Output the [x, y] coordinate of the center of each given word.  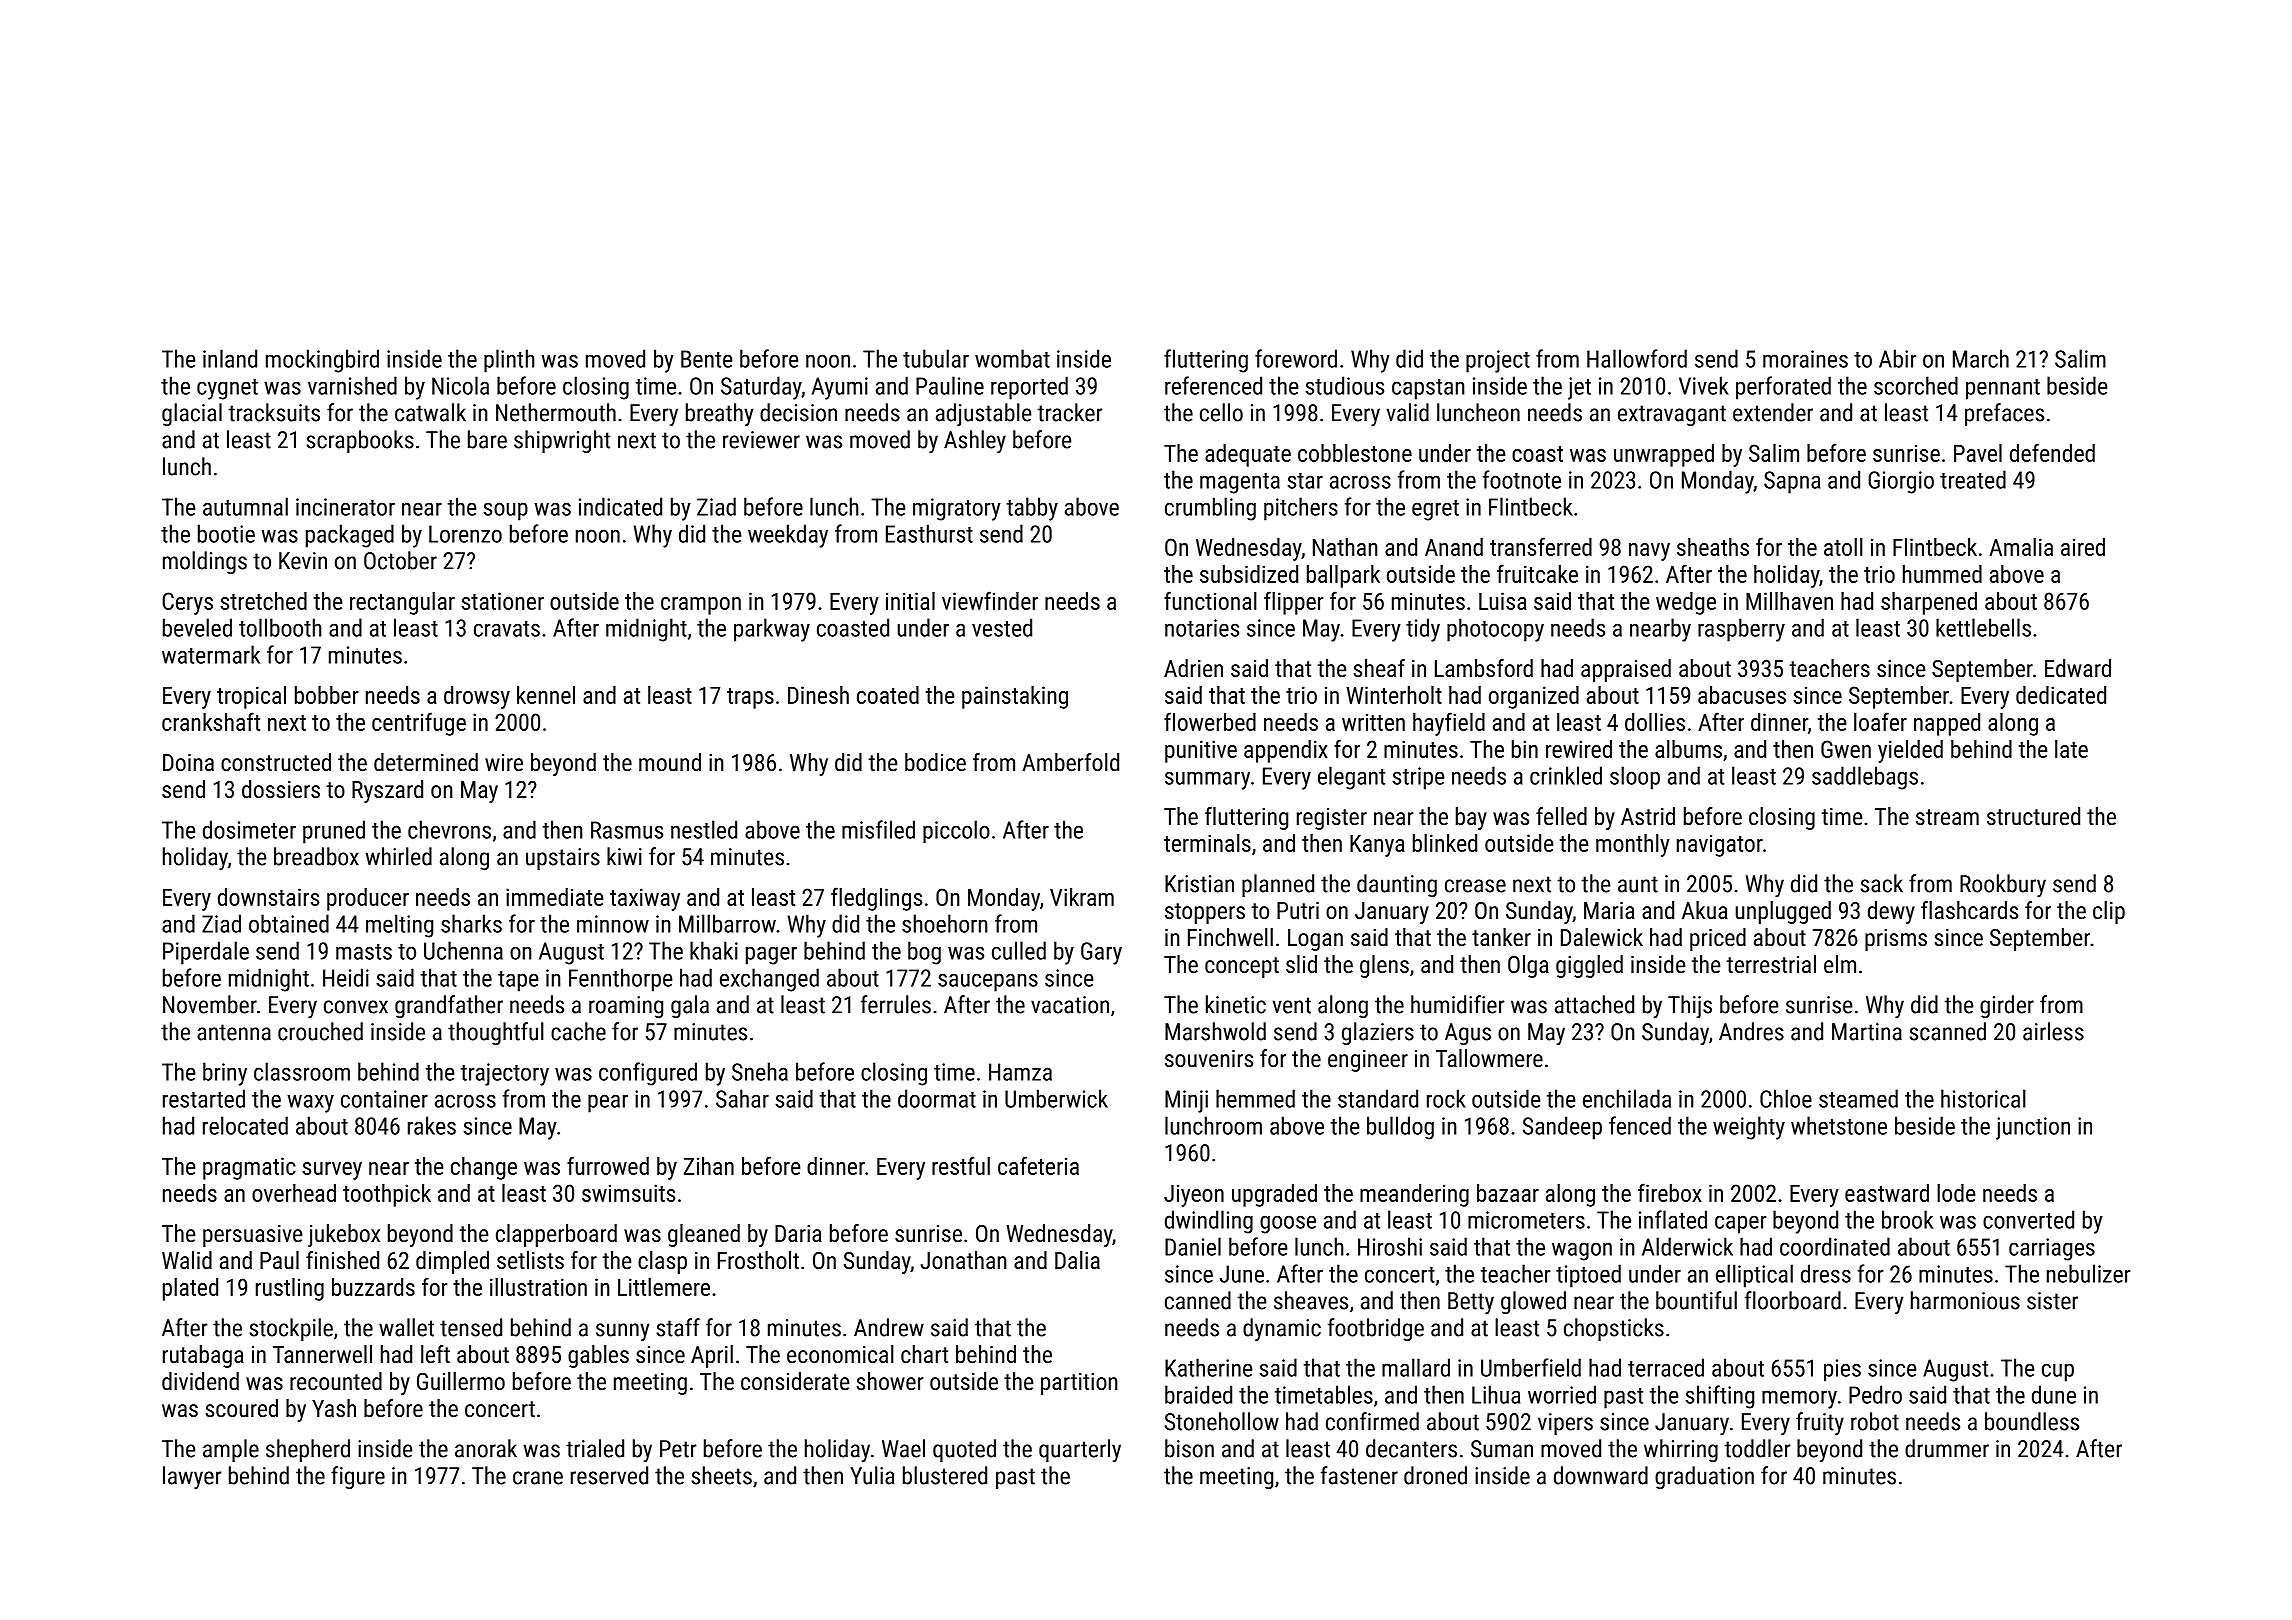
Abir [1897, 358]
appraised [1626, 670]
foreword [1296, 358]
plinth [509, 361]
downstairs [268, 897]
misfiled [878, 829]
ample [231, 1450]
